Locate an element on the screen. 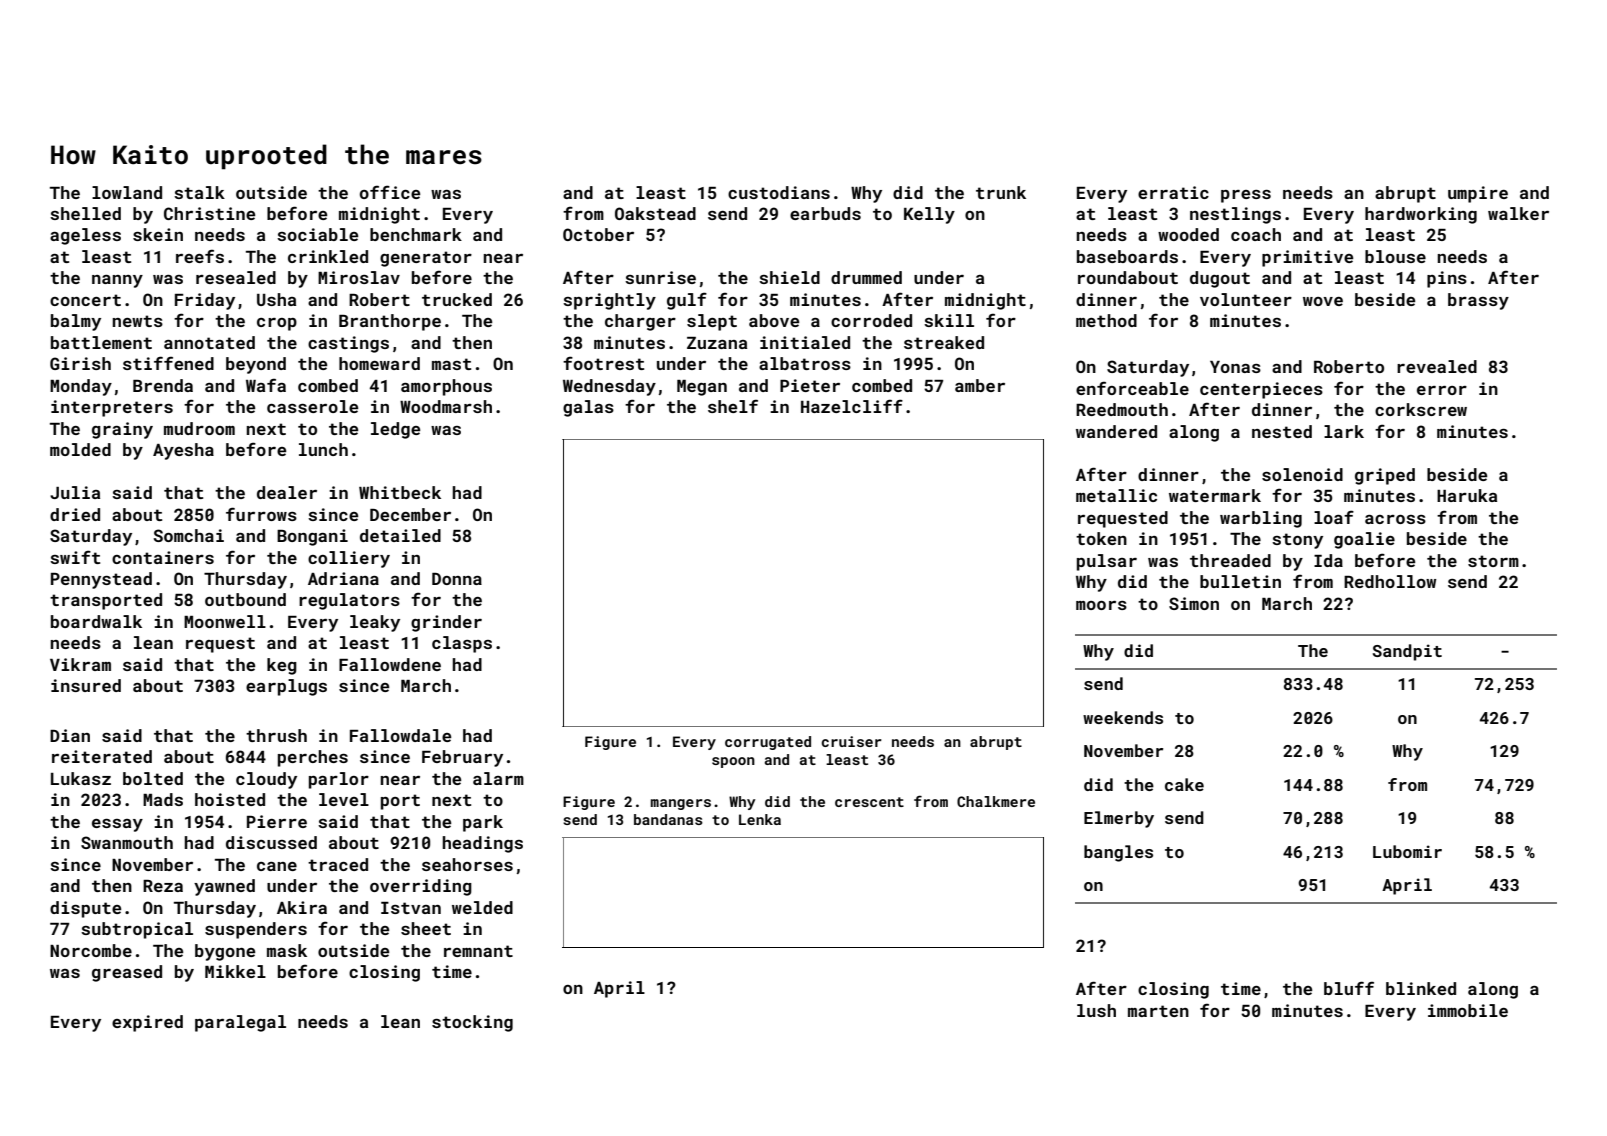 This screenshot has width=1607, height=1136. February is located at coordinates (462, 758).
